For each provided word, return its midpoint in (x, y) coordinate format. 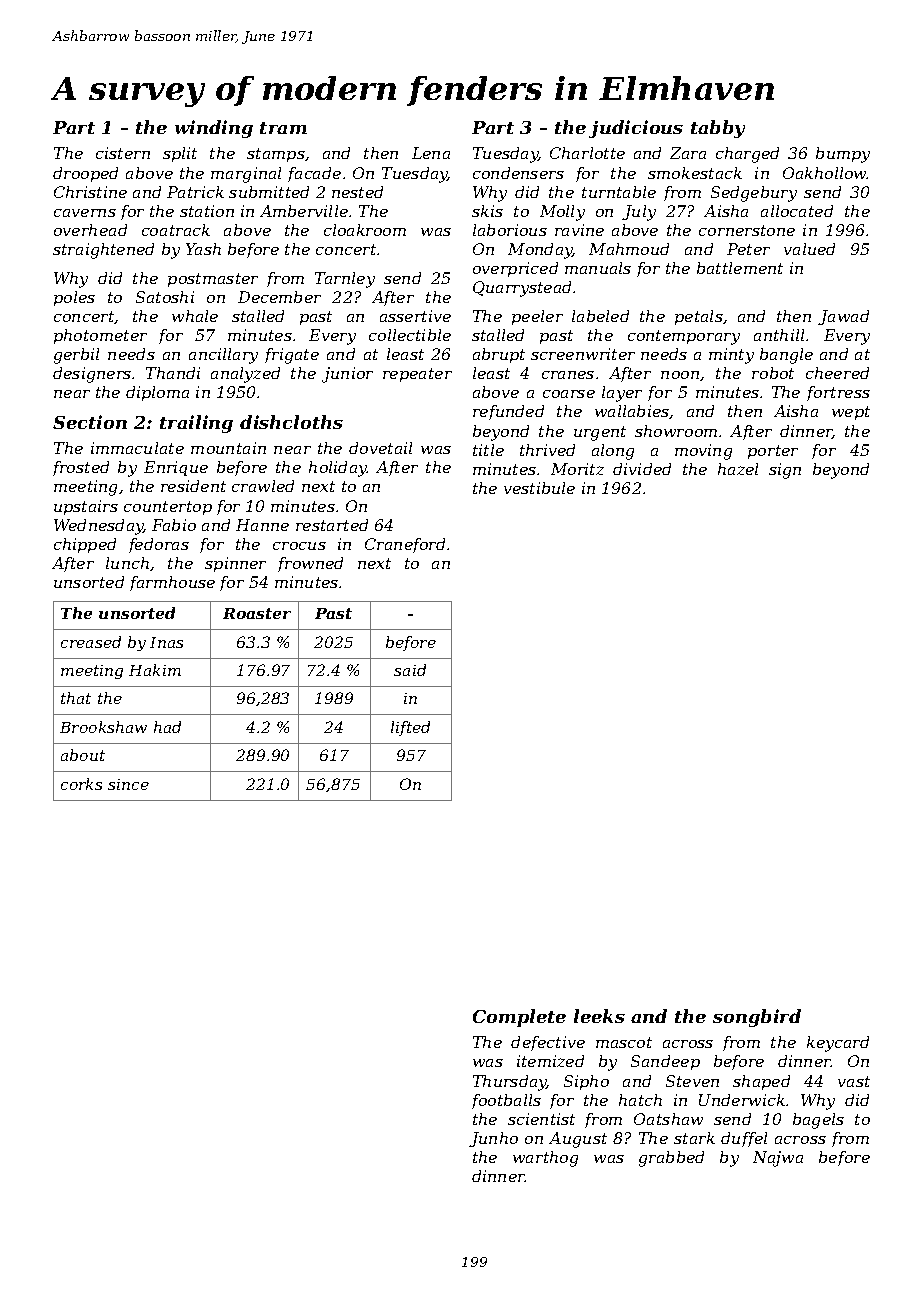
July (639, 213)
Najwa (778, 1159)
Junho (493, 1139)
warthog (545, 1159)
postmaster (213, 280)
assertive (415, 316)
